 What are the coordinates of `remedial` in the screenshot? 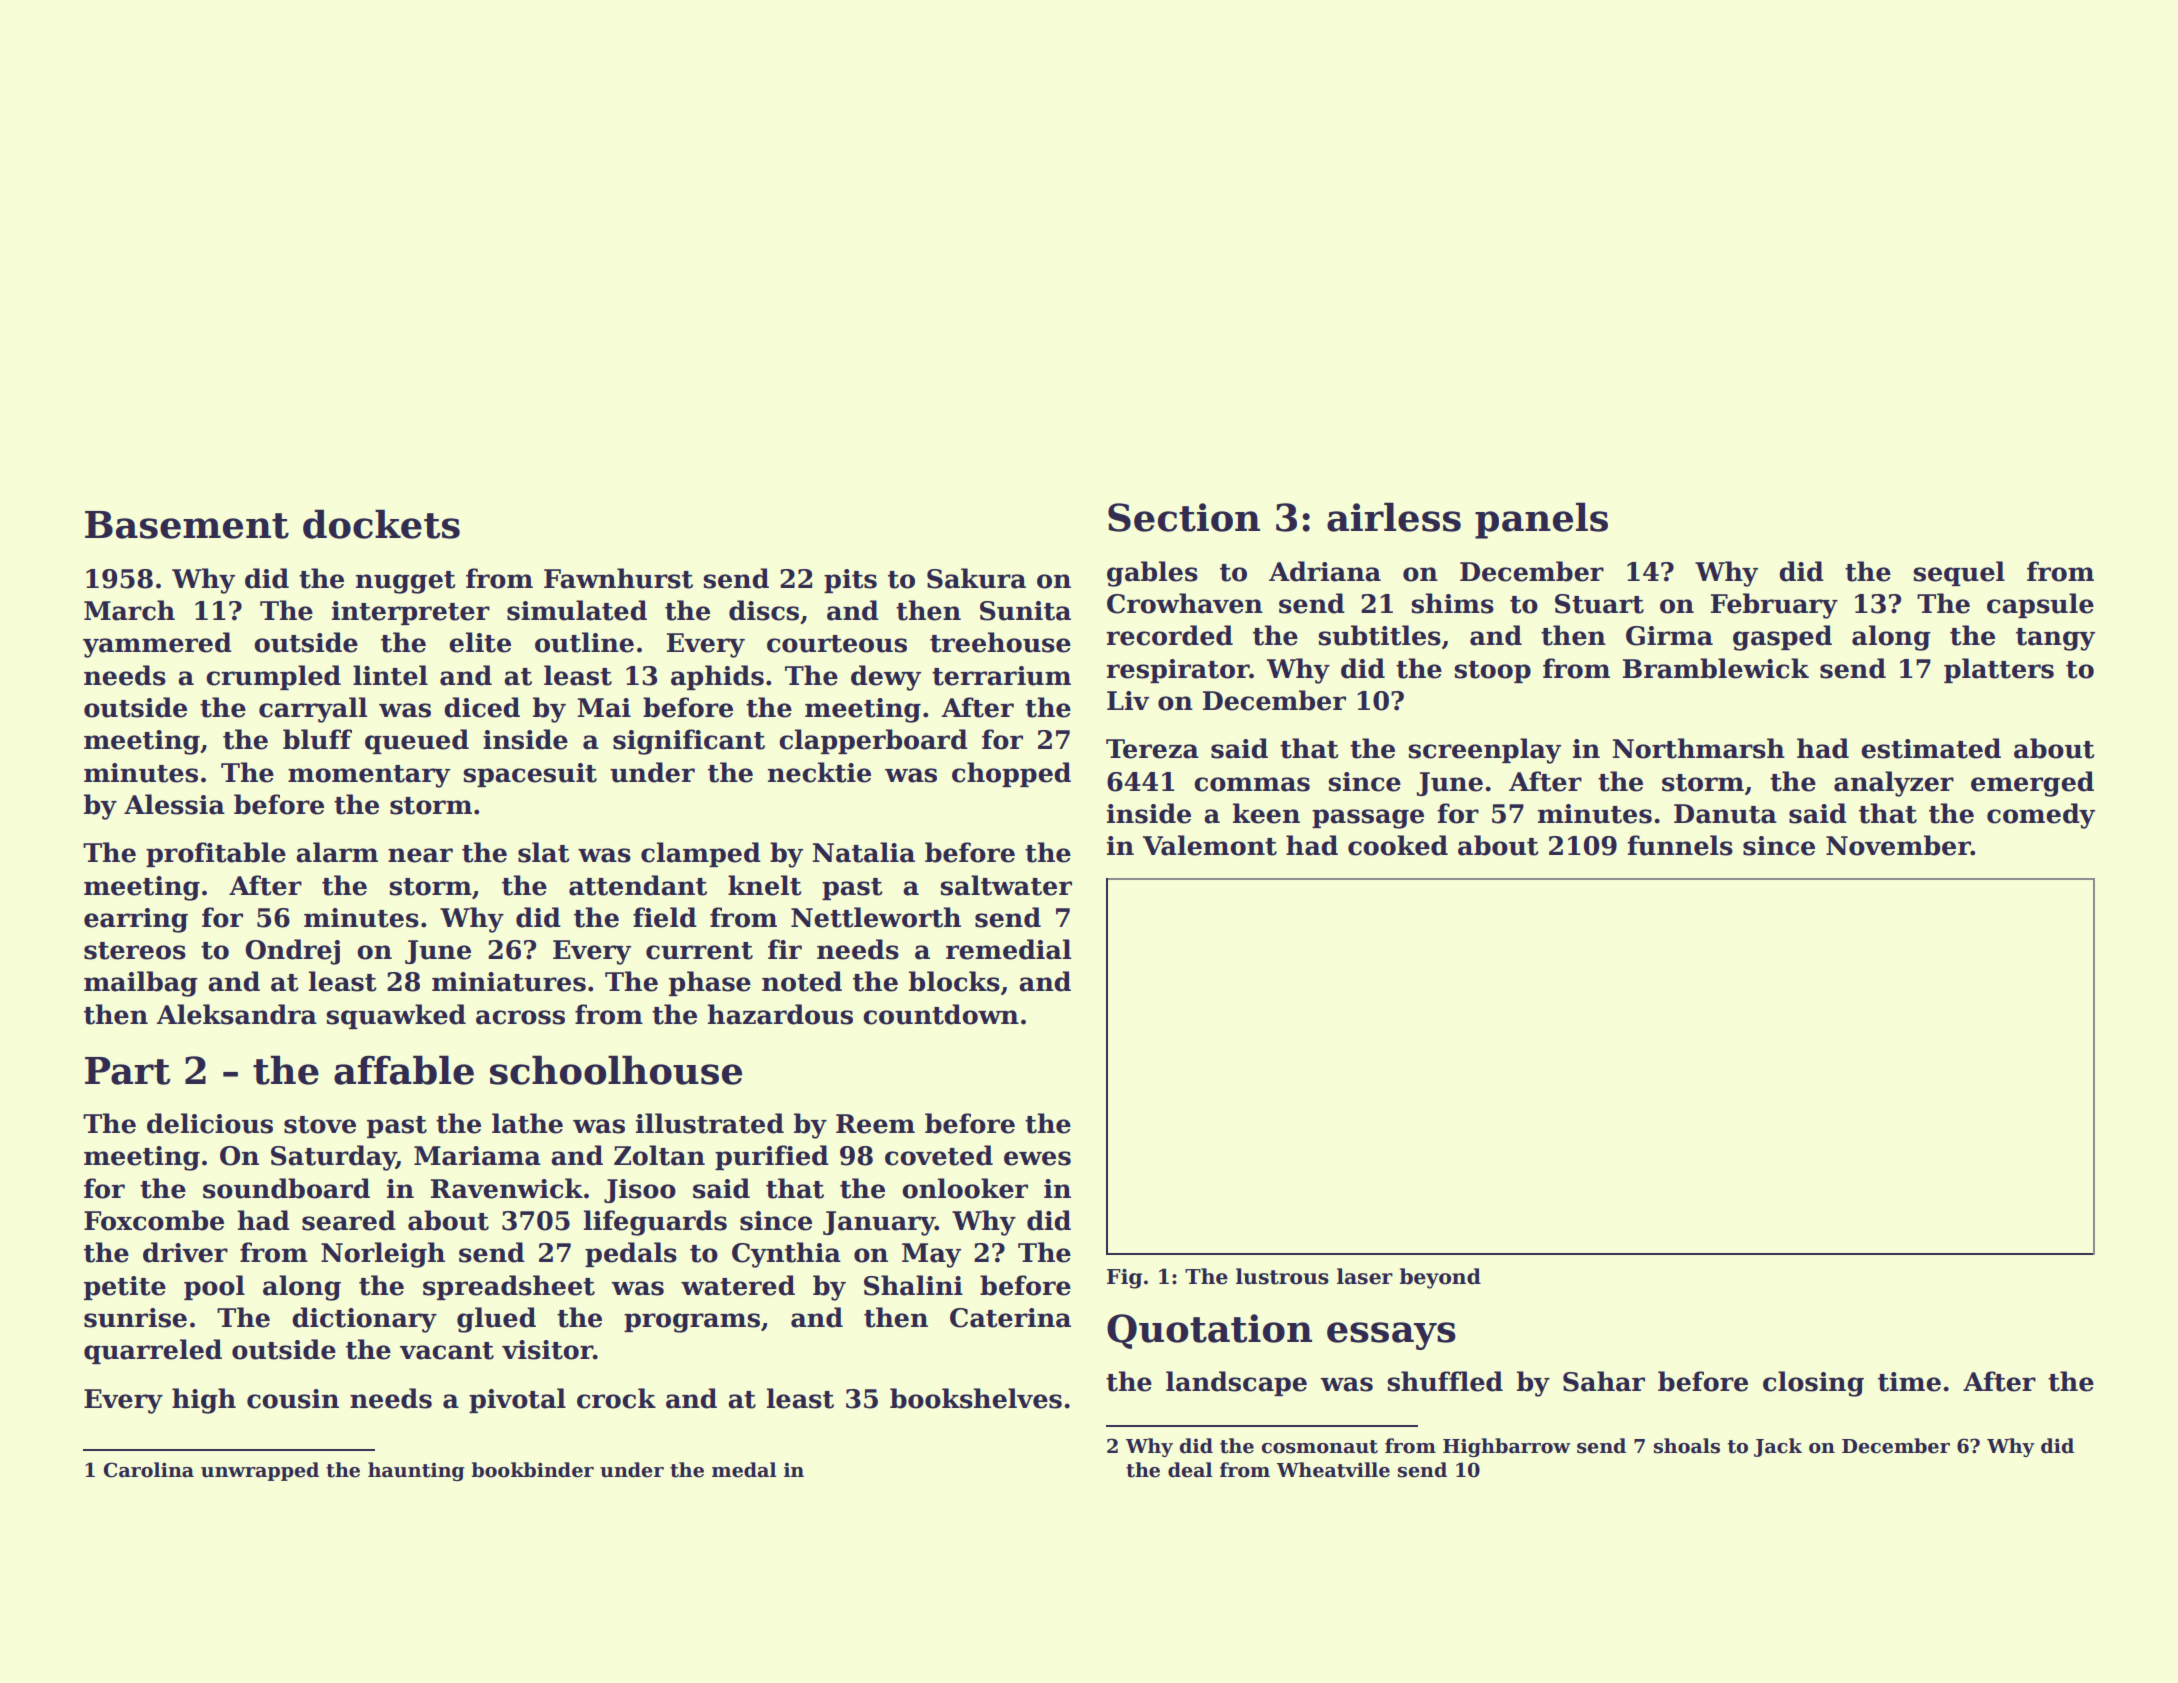 It's located at (1008, 949).
